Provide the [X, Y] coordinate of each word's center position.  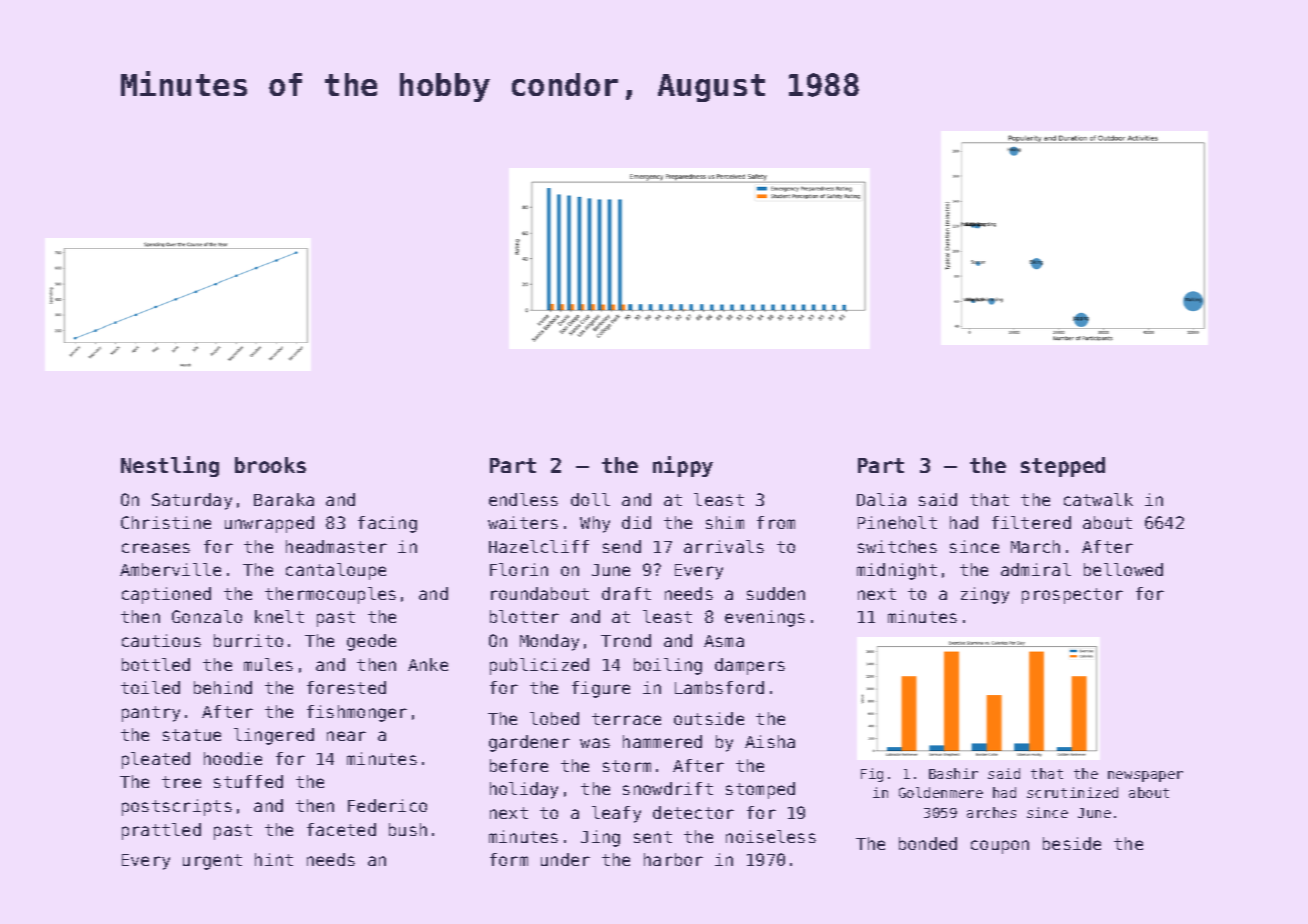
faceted [341, 829]
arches [991, 812]
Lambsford [719, 687]
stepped [1063, 467]
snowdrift [668, 788]
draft [626, 593]
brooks [270, 465]
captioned [166, 595]
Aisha [770, 741]
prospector [1072, 596]
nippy [683, 466]
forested [346, 687]
